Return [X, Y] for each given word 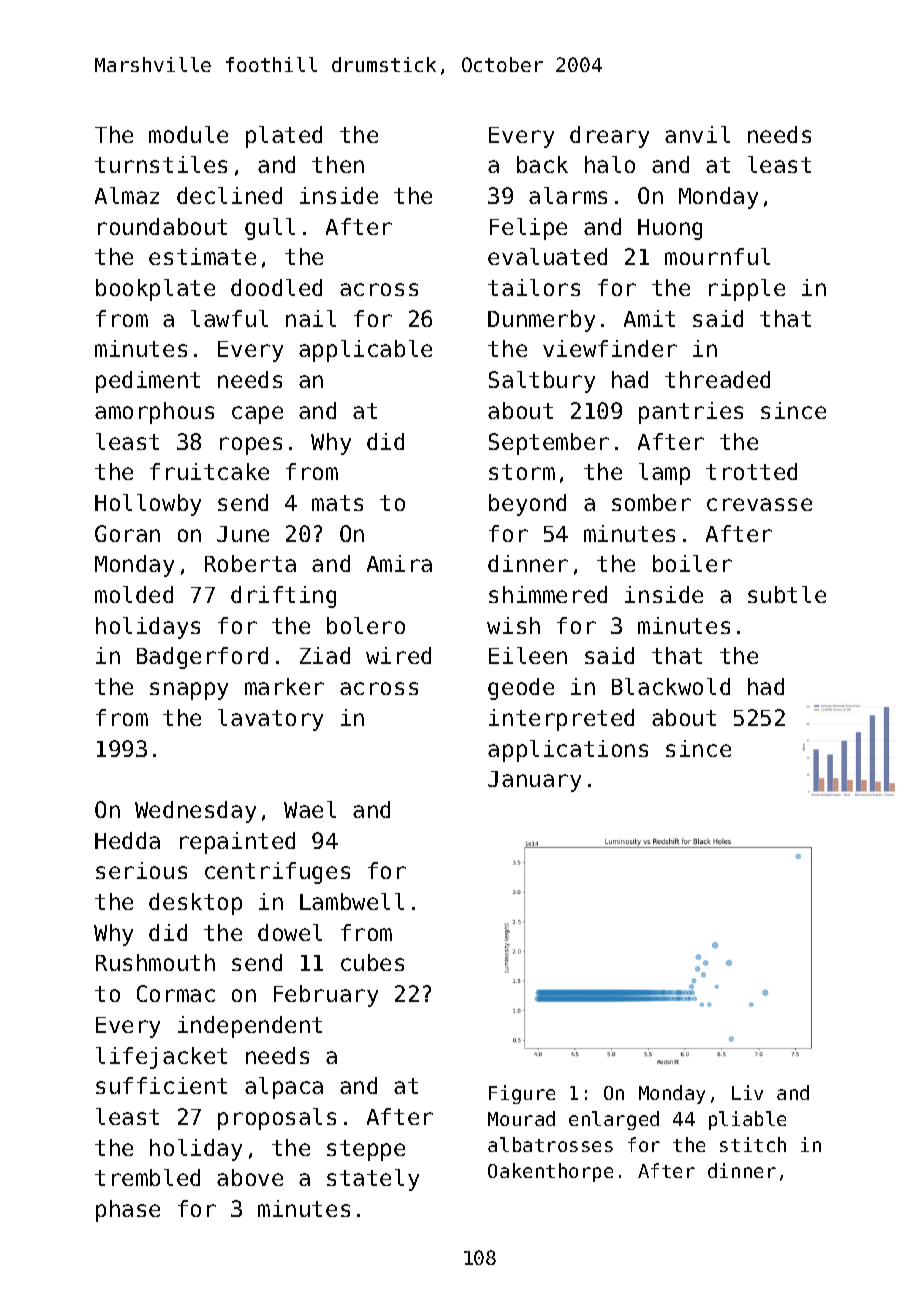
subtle [787, 594]
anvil [697, 134]
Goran [127, 533]
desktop [195, 904]
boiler [692, 563]
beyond [527, 505]
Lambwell [352, 901]
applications [568, 751]
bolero [366, 625]
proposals [277, 1119]
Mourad [521, 1118]
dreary [609, 137]
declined [229, 195]
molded [134, 594]
